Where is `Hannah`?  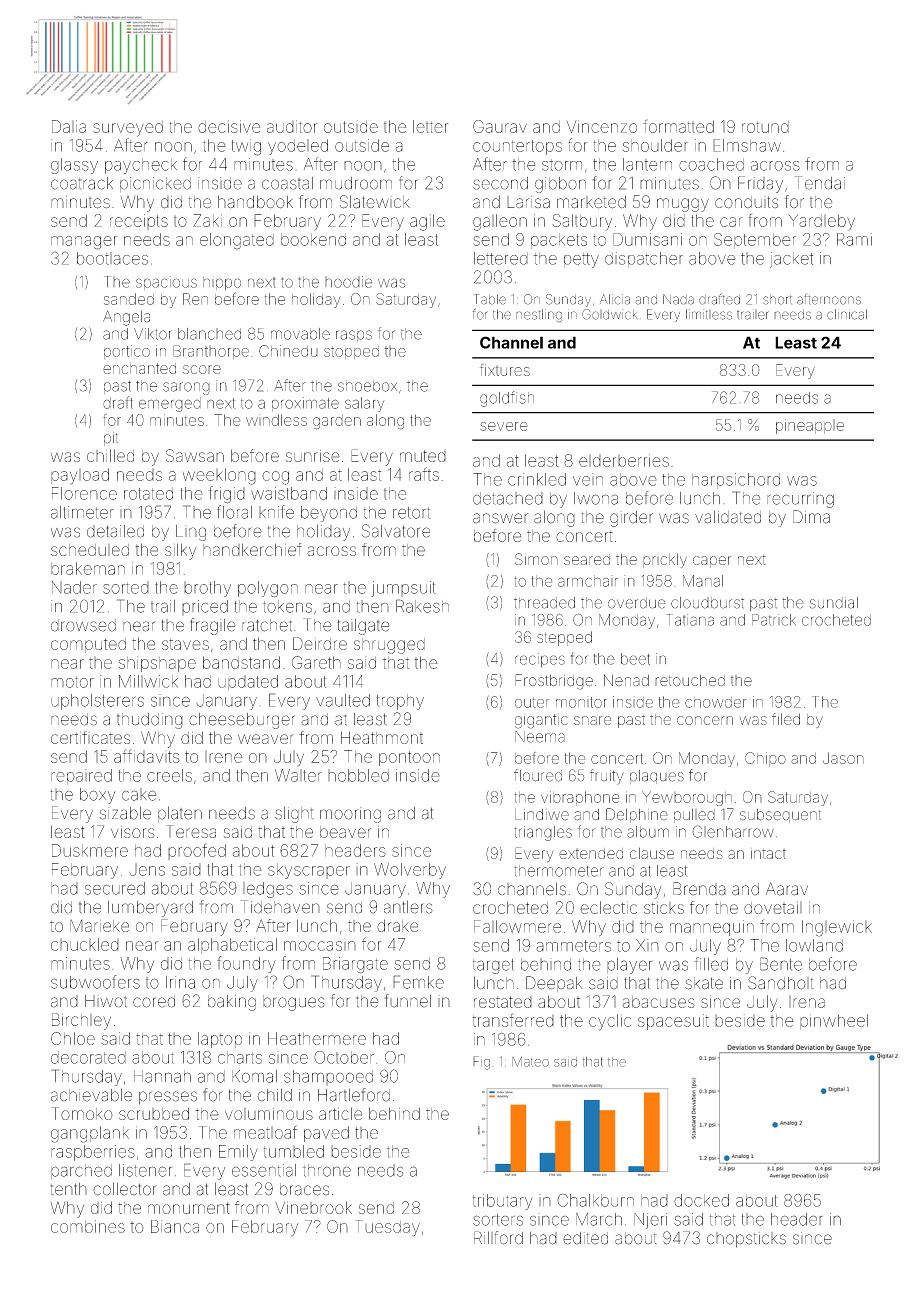
Hannah is located at coordinates (162, 1076).
